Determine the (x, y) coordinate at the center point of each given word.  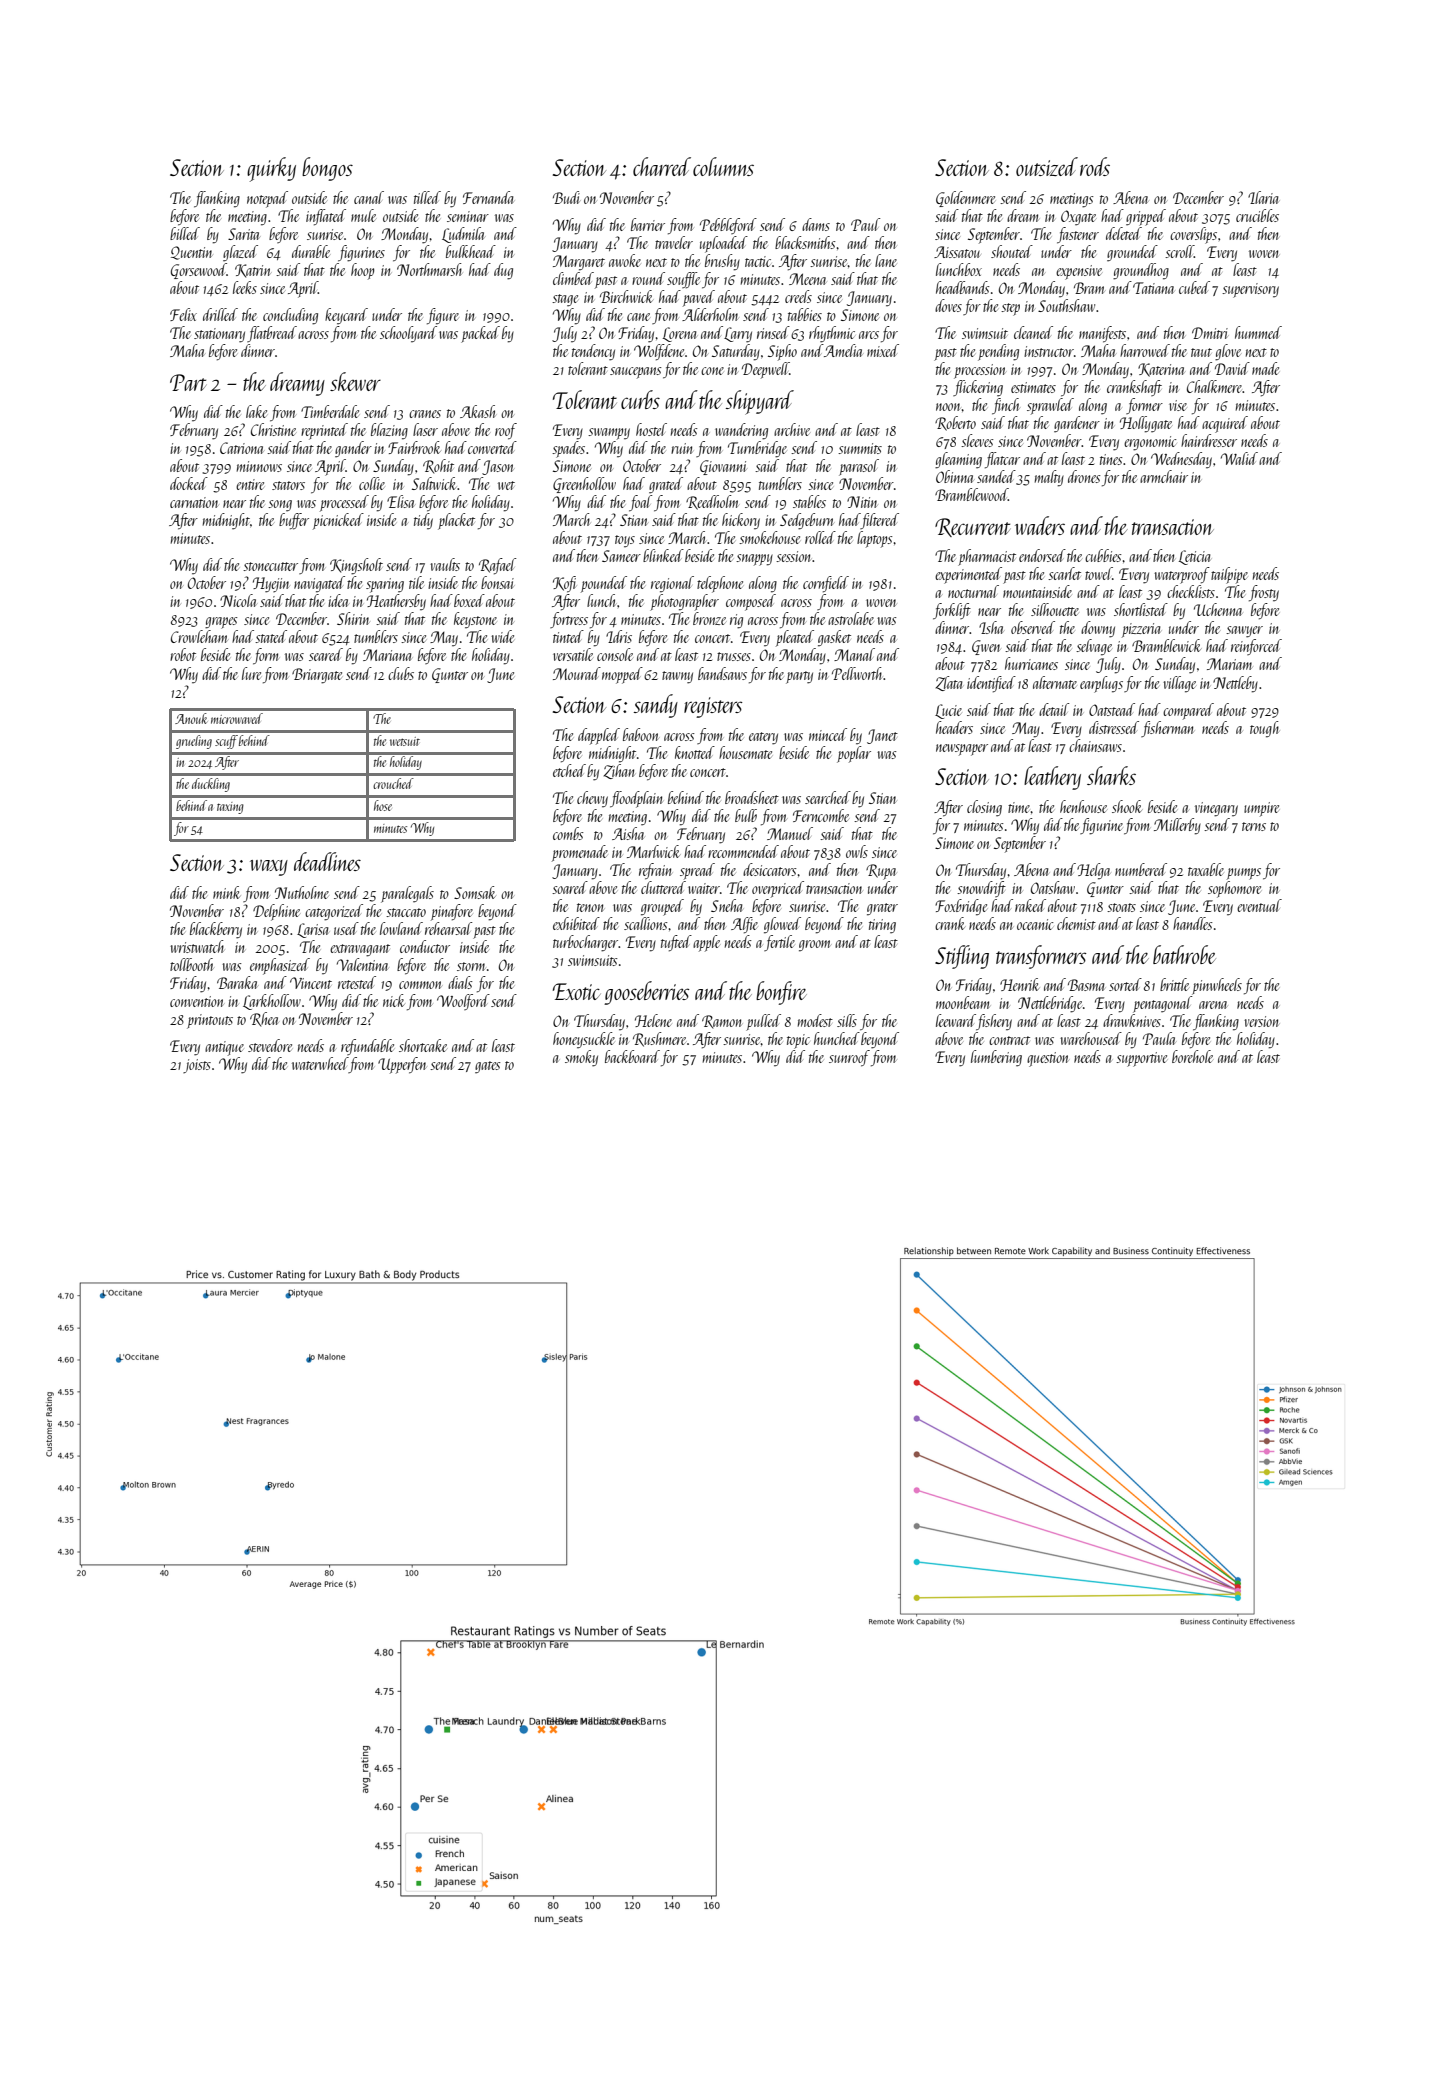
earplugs (1101, 684)
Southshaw (1066, 305)
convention (197, 1001)
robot (183, 654)
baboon (641, 734)
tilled (427, 197)
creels (798, 296)
